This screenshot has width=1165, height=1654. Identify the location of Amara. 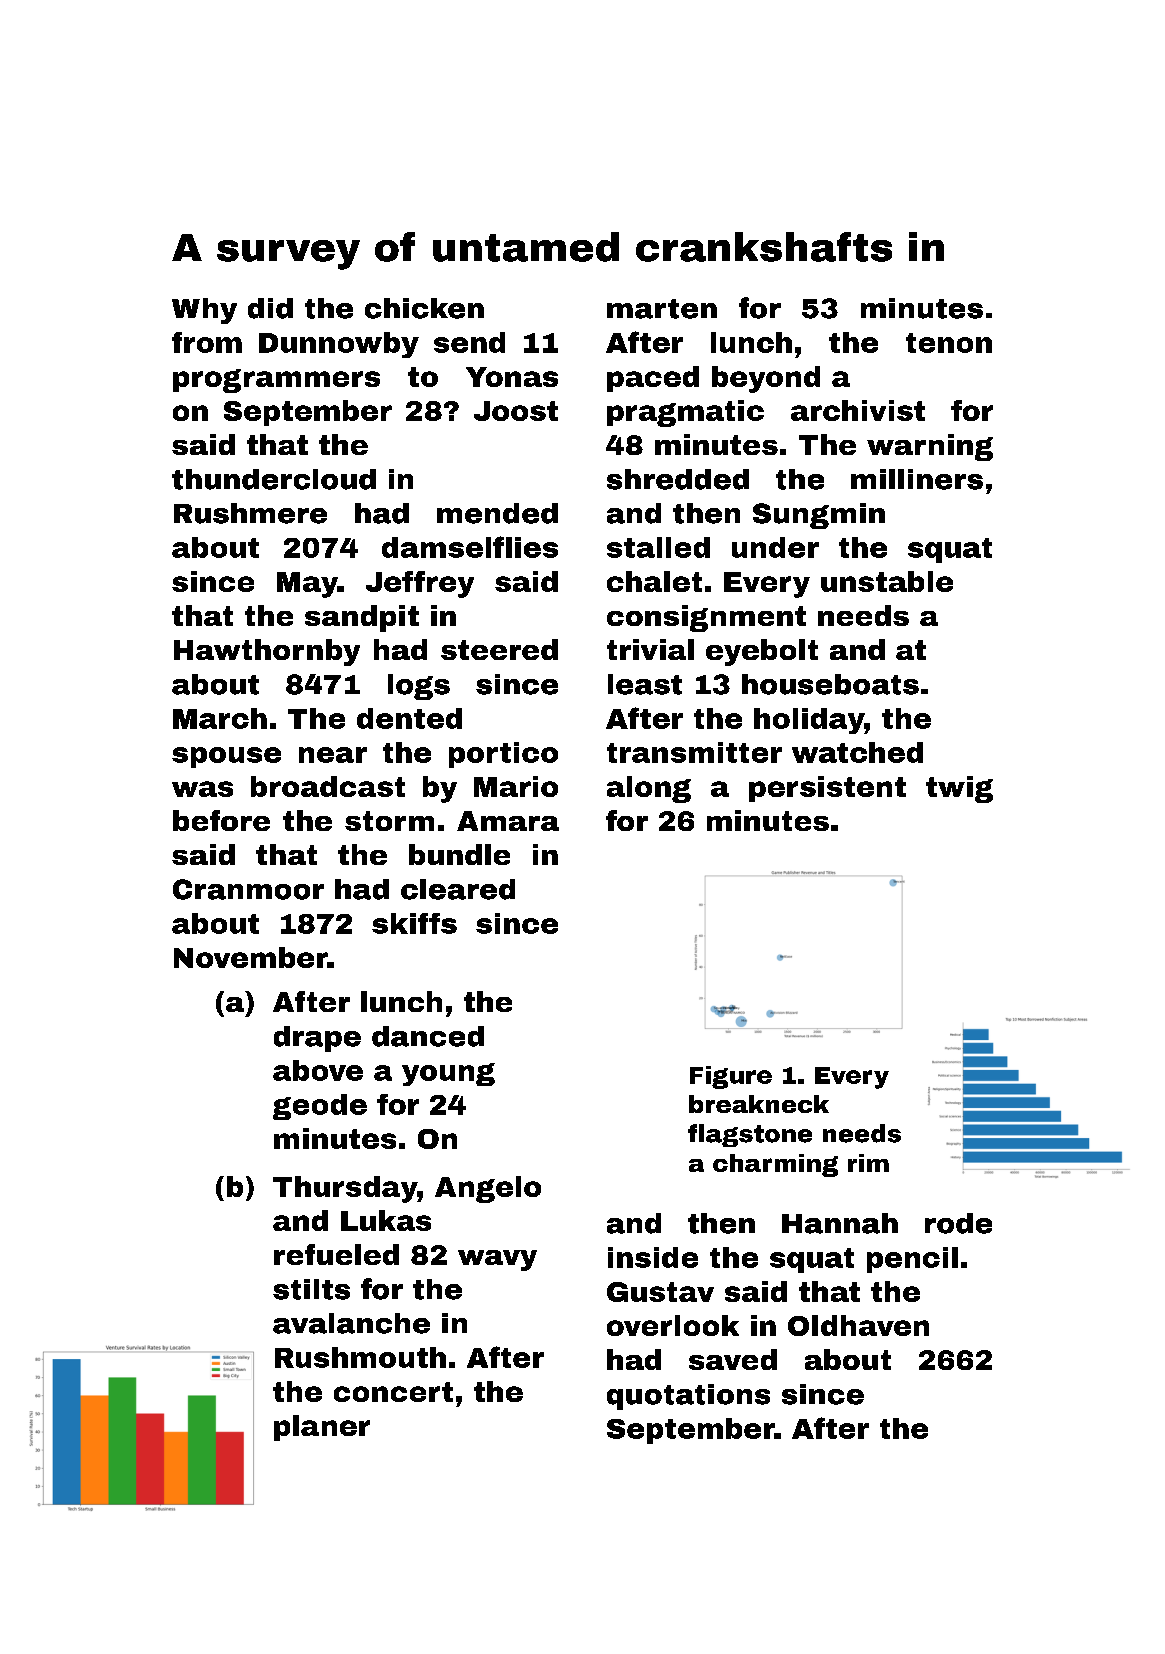
(508, 821).
